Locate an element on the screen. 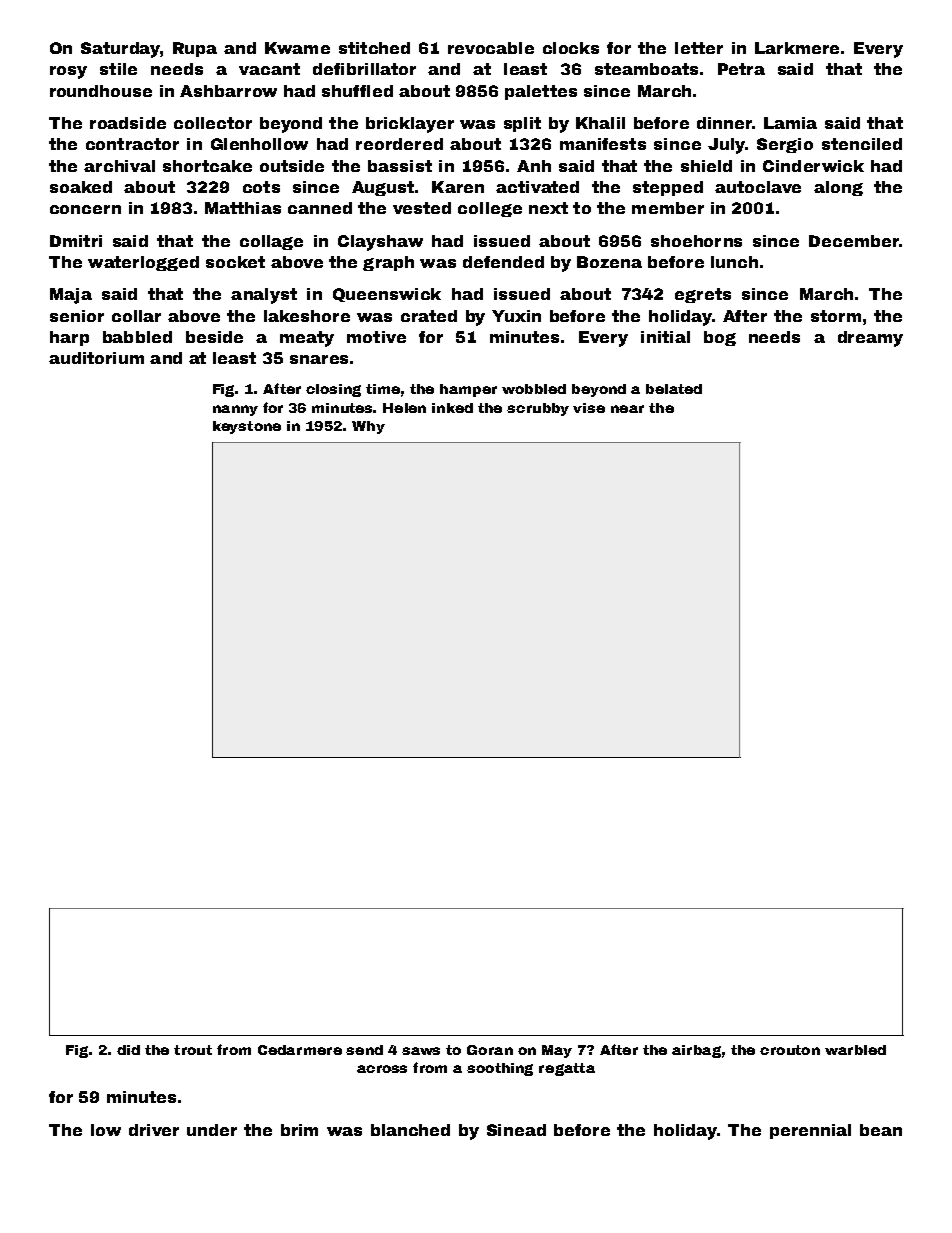 The height and width of the screenshot is (1233, 952). wobbled is located at coordinates (534, 389).
